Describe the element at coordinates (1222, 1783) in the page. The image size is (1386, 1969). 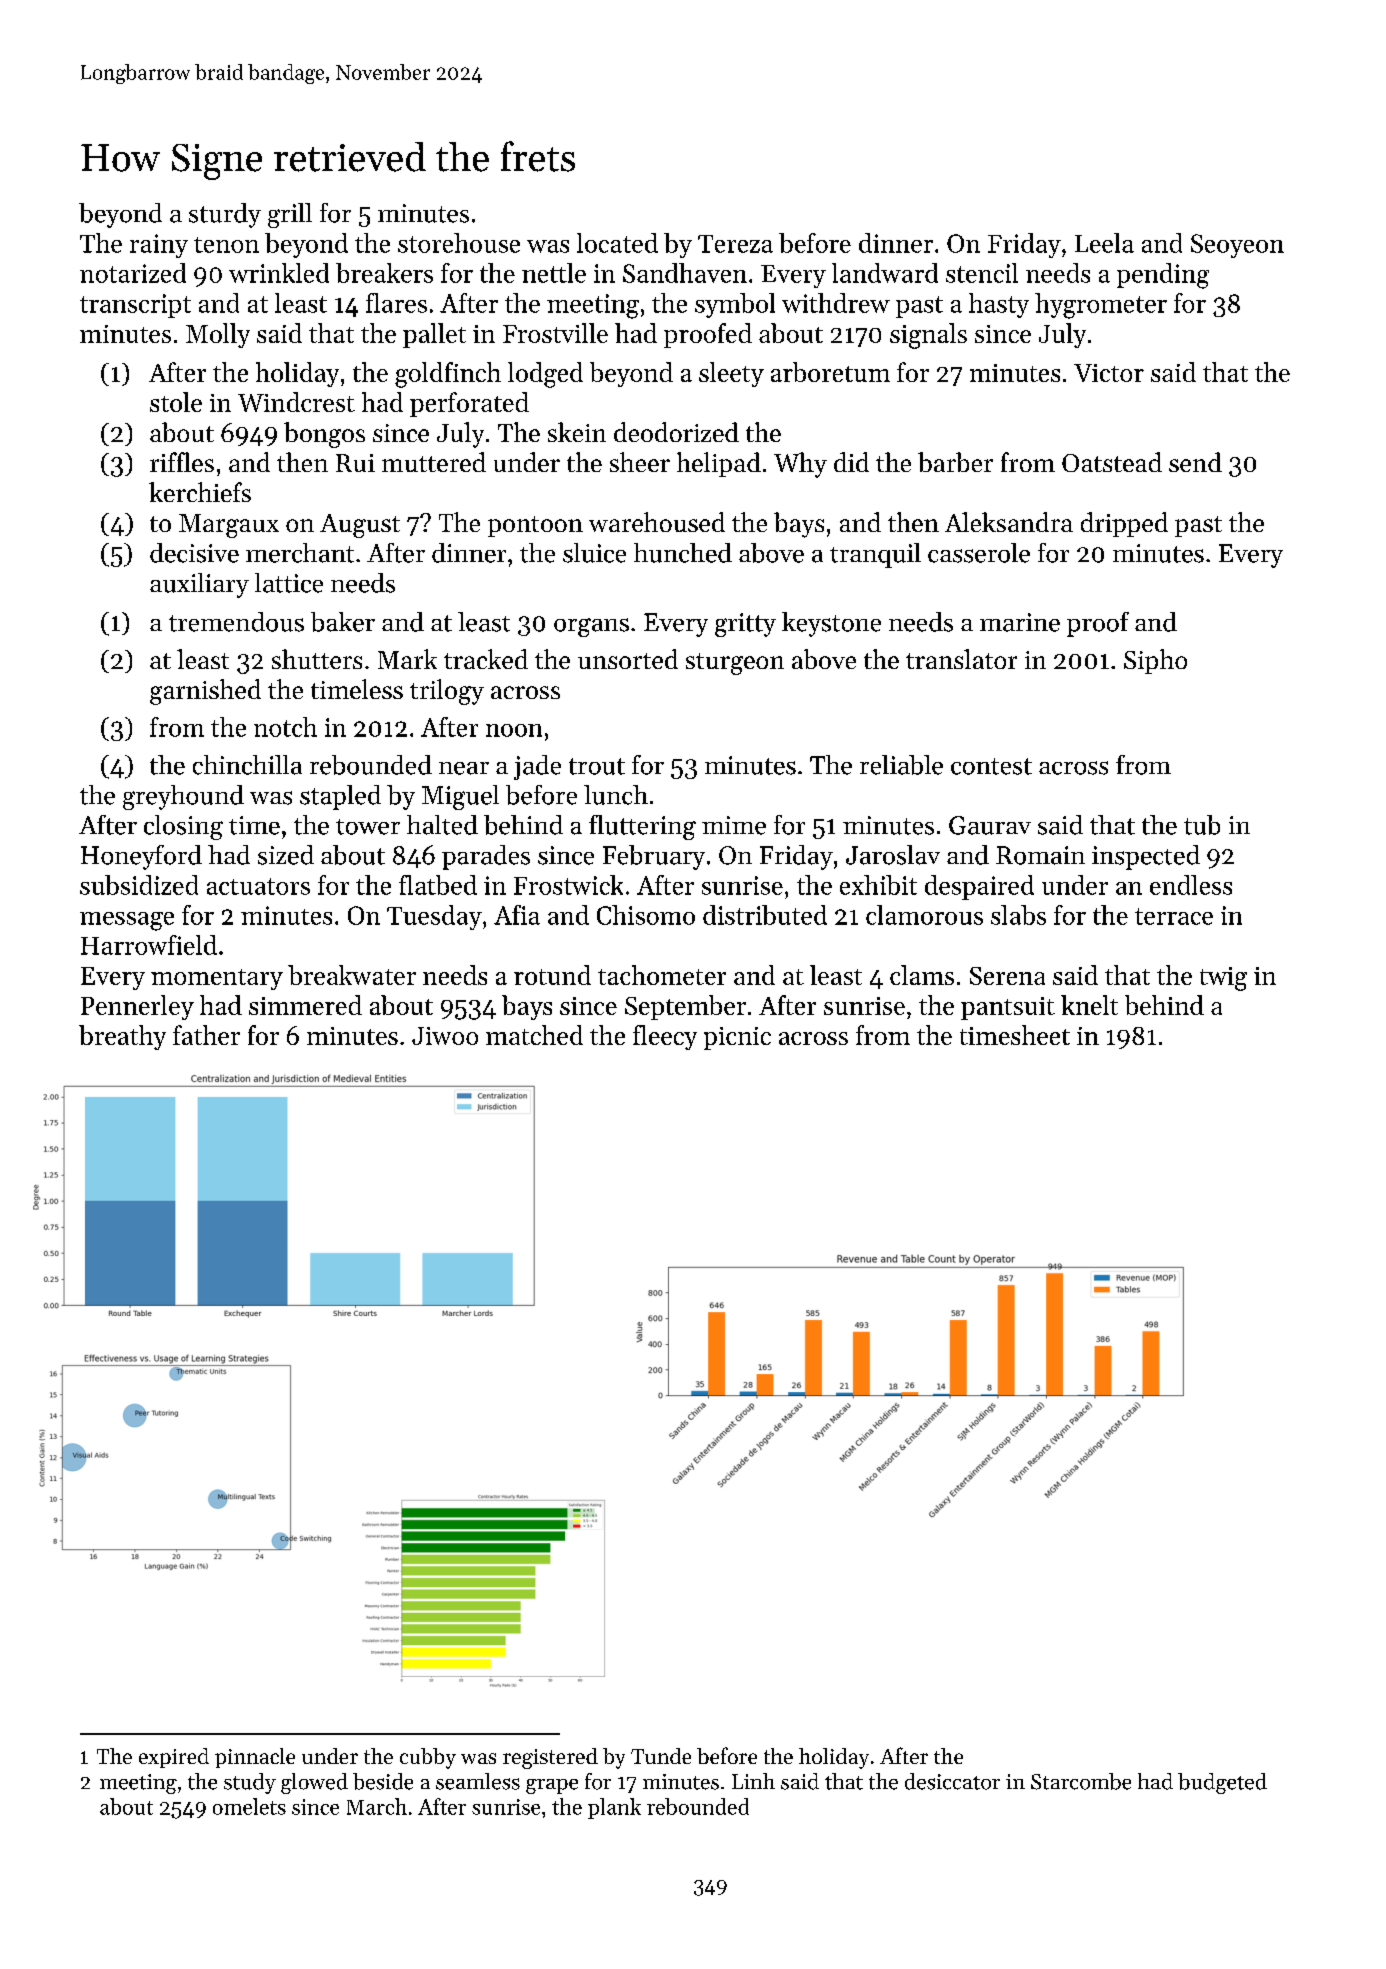
I see `budgeted` at that location.
